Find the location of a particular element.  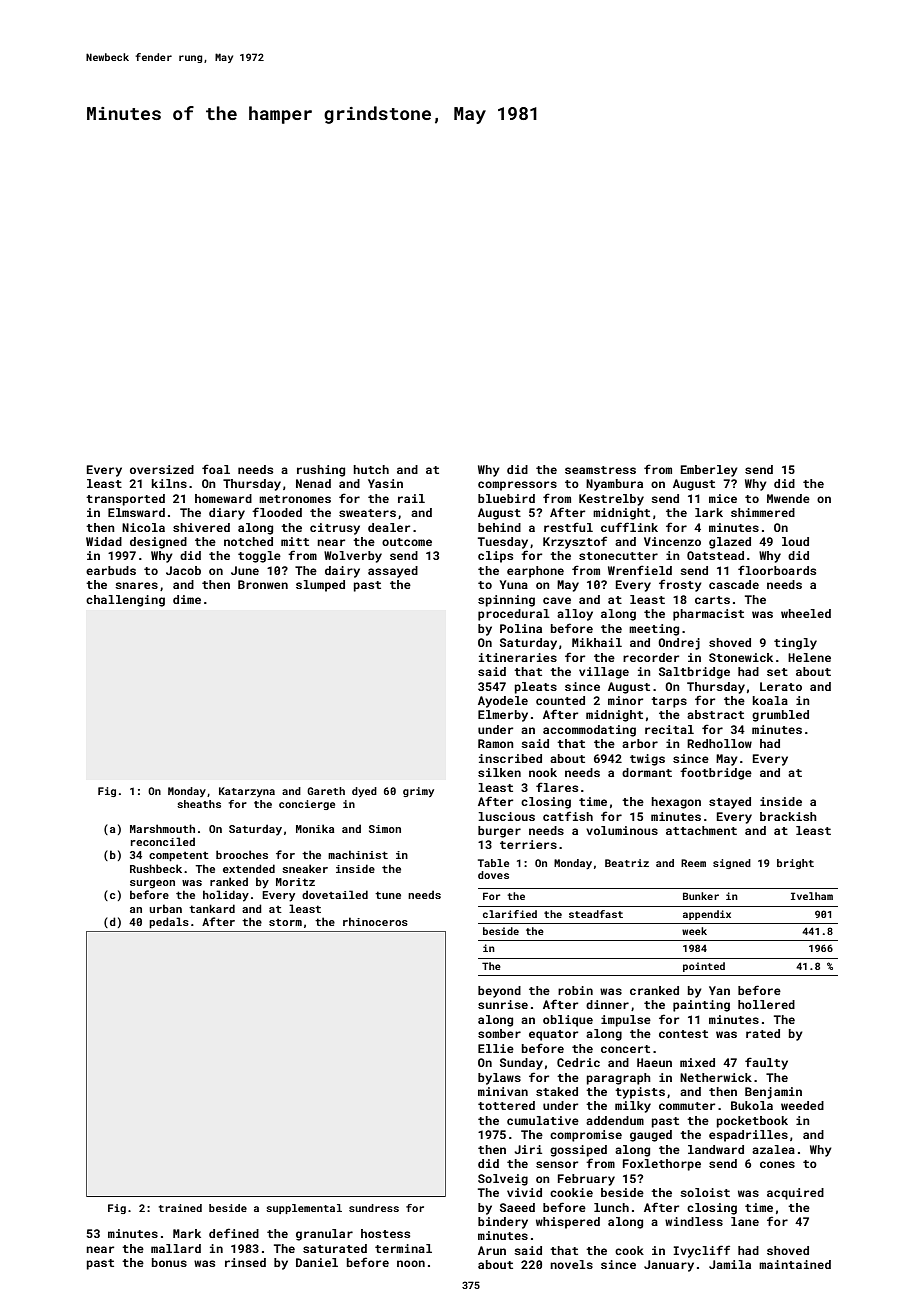

rinsed is located at coordinates (245, 1262).
